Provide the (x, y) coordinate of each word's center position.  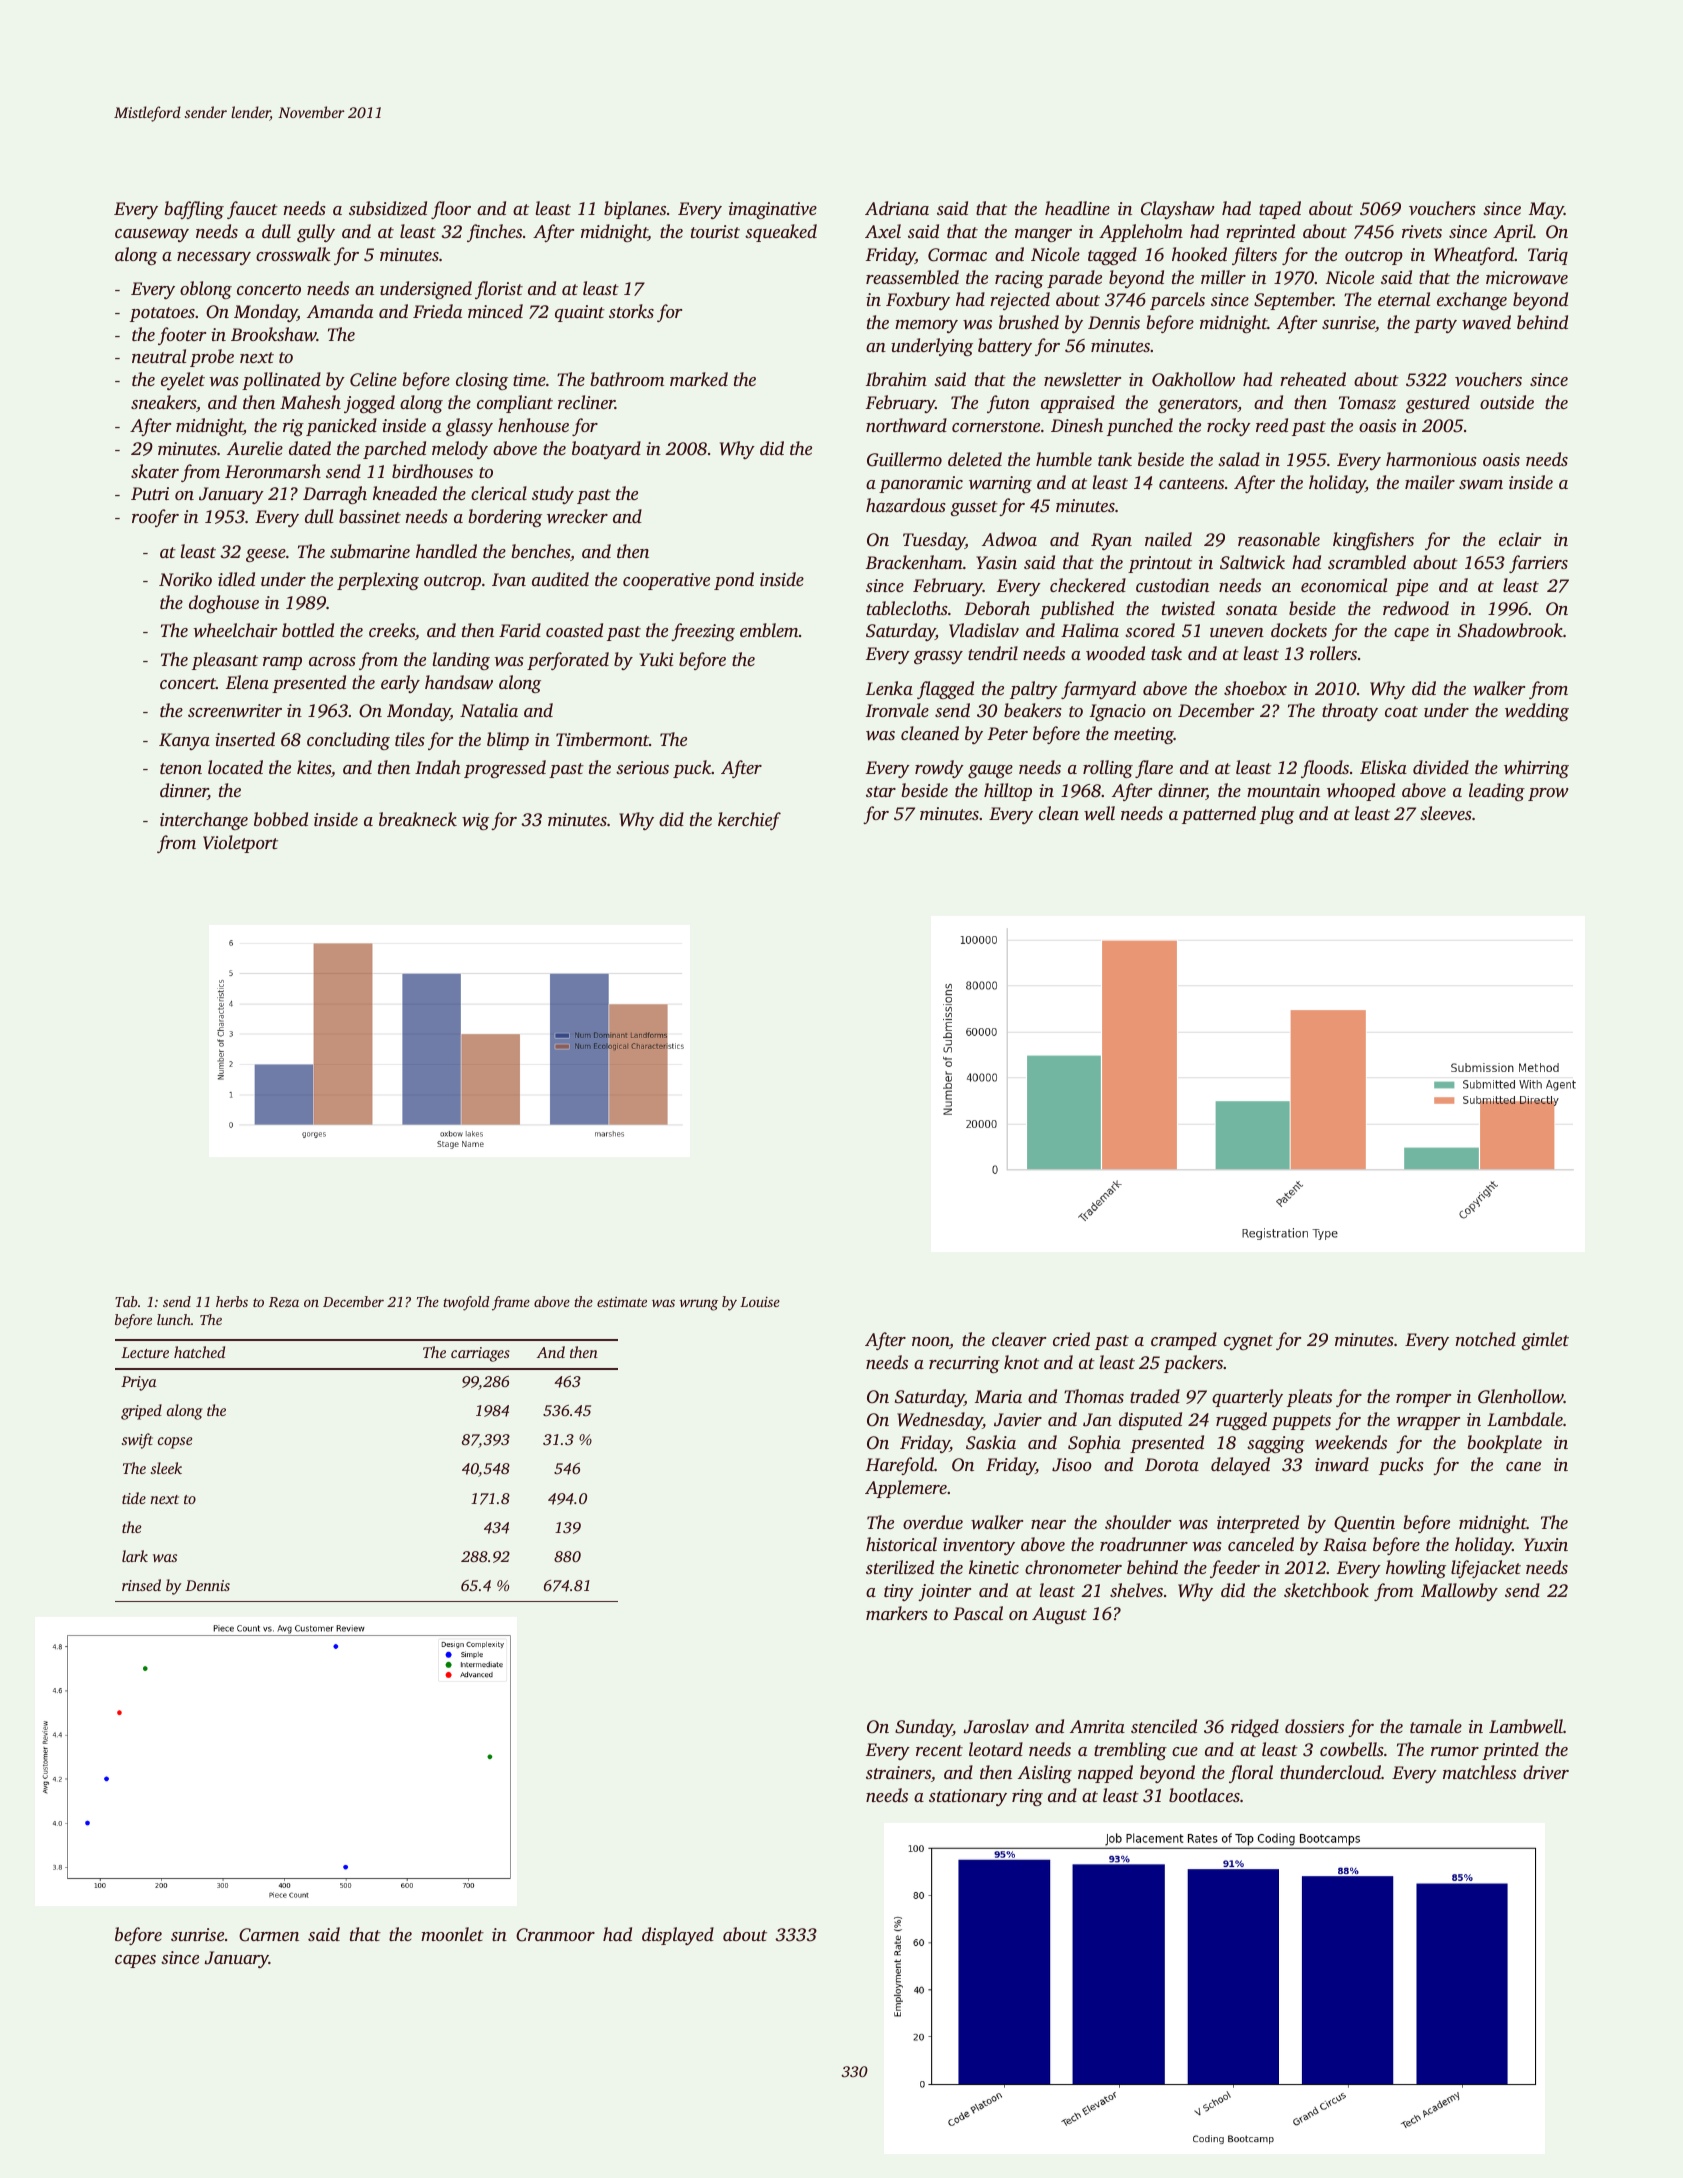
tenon (181, 768)
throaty (1350, 712)
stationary (968, 1797)
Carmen (269, 1935)
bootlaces (1204, 1795)
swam (1481, 484)
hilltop (1008, 792)
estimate (622, 1302)
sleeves (1446, 813)
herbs (232, 1301)
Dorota (1172, 1464)
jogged (369, 404)
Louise (760, 1301)
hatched (199, 1352)
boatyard (606, 450)
